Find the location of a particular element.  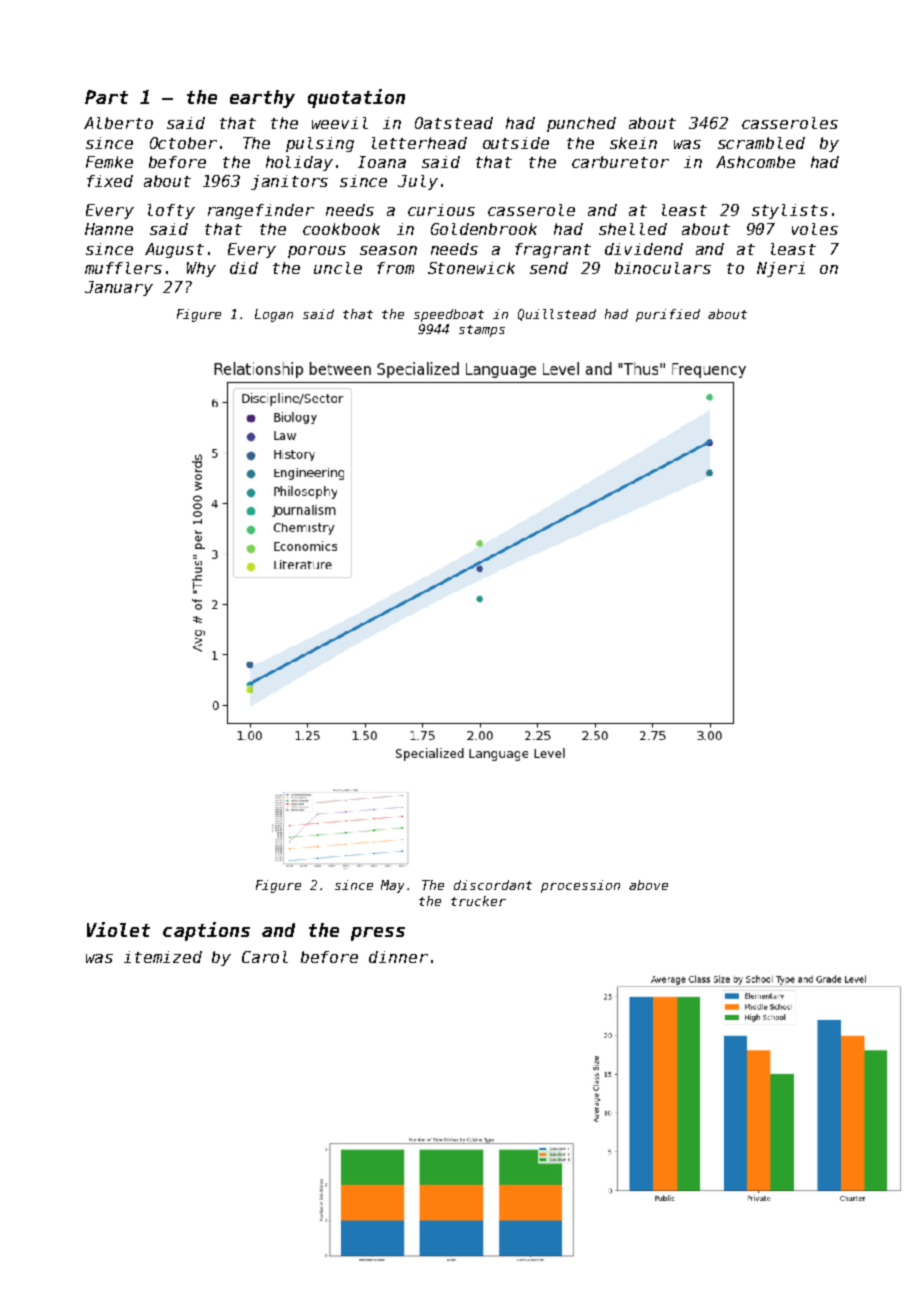

earthy is located at coordinates (262, 99).
